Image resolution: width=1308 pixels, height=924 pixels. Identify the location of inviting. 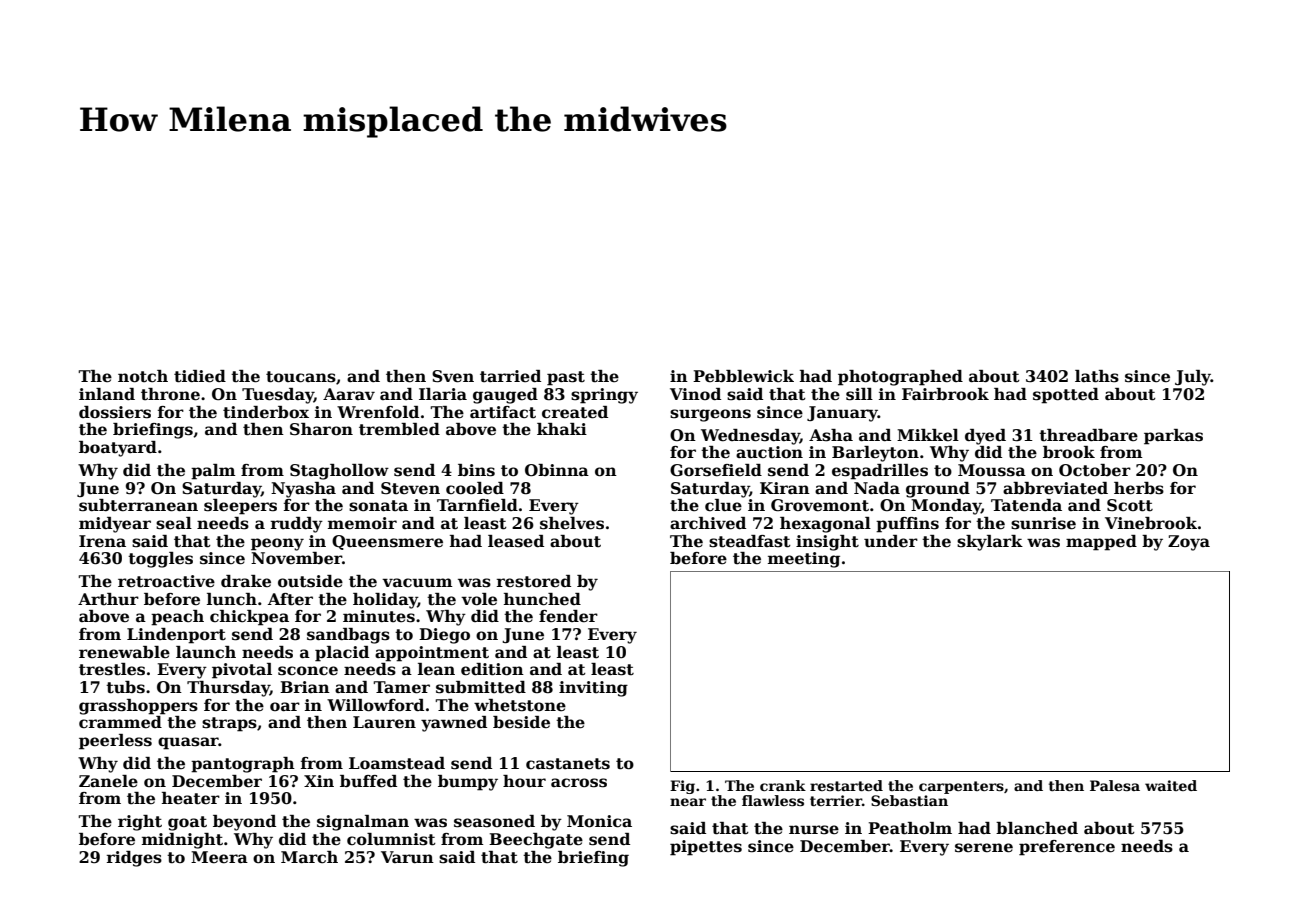
(593, 689).
